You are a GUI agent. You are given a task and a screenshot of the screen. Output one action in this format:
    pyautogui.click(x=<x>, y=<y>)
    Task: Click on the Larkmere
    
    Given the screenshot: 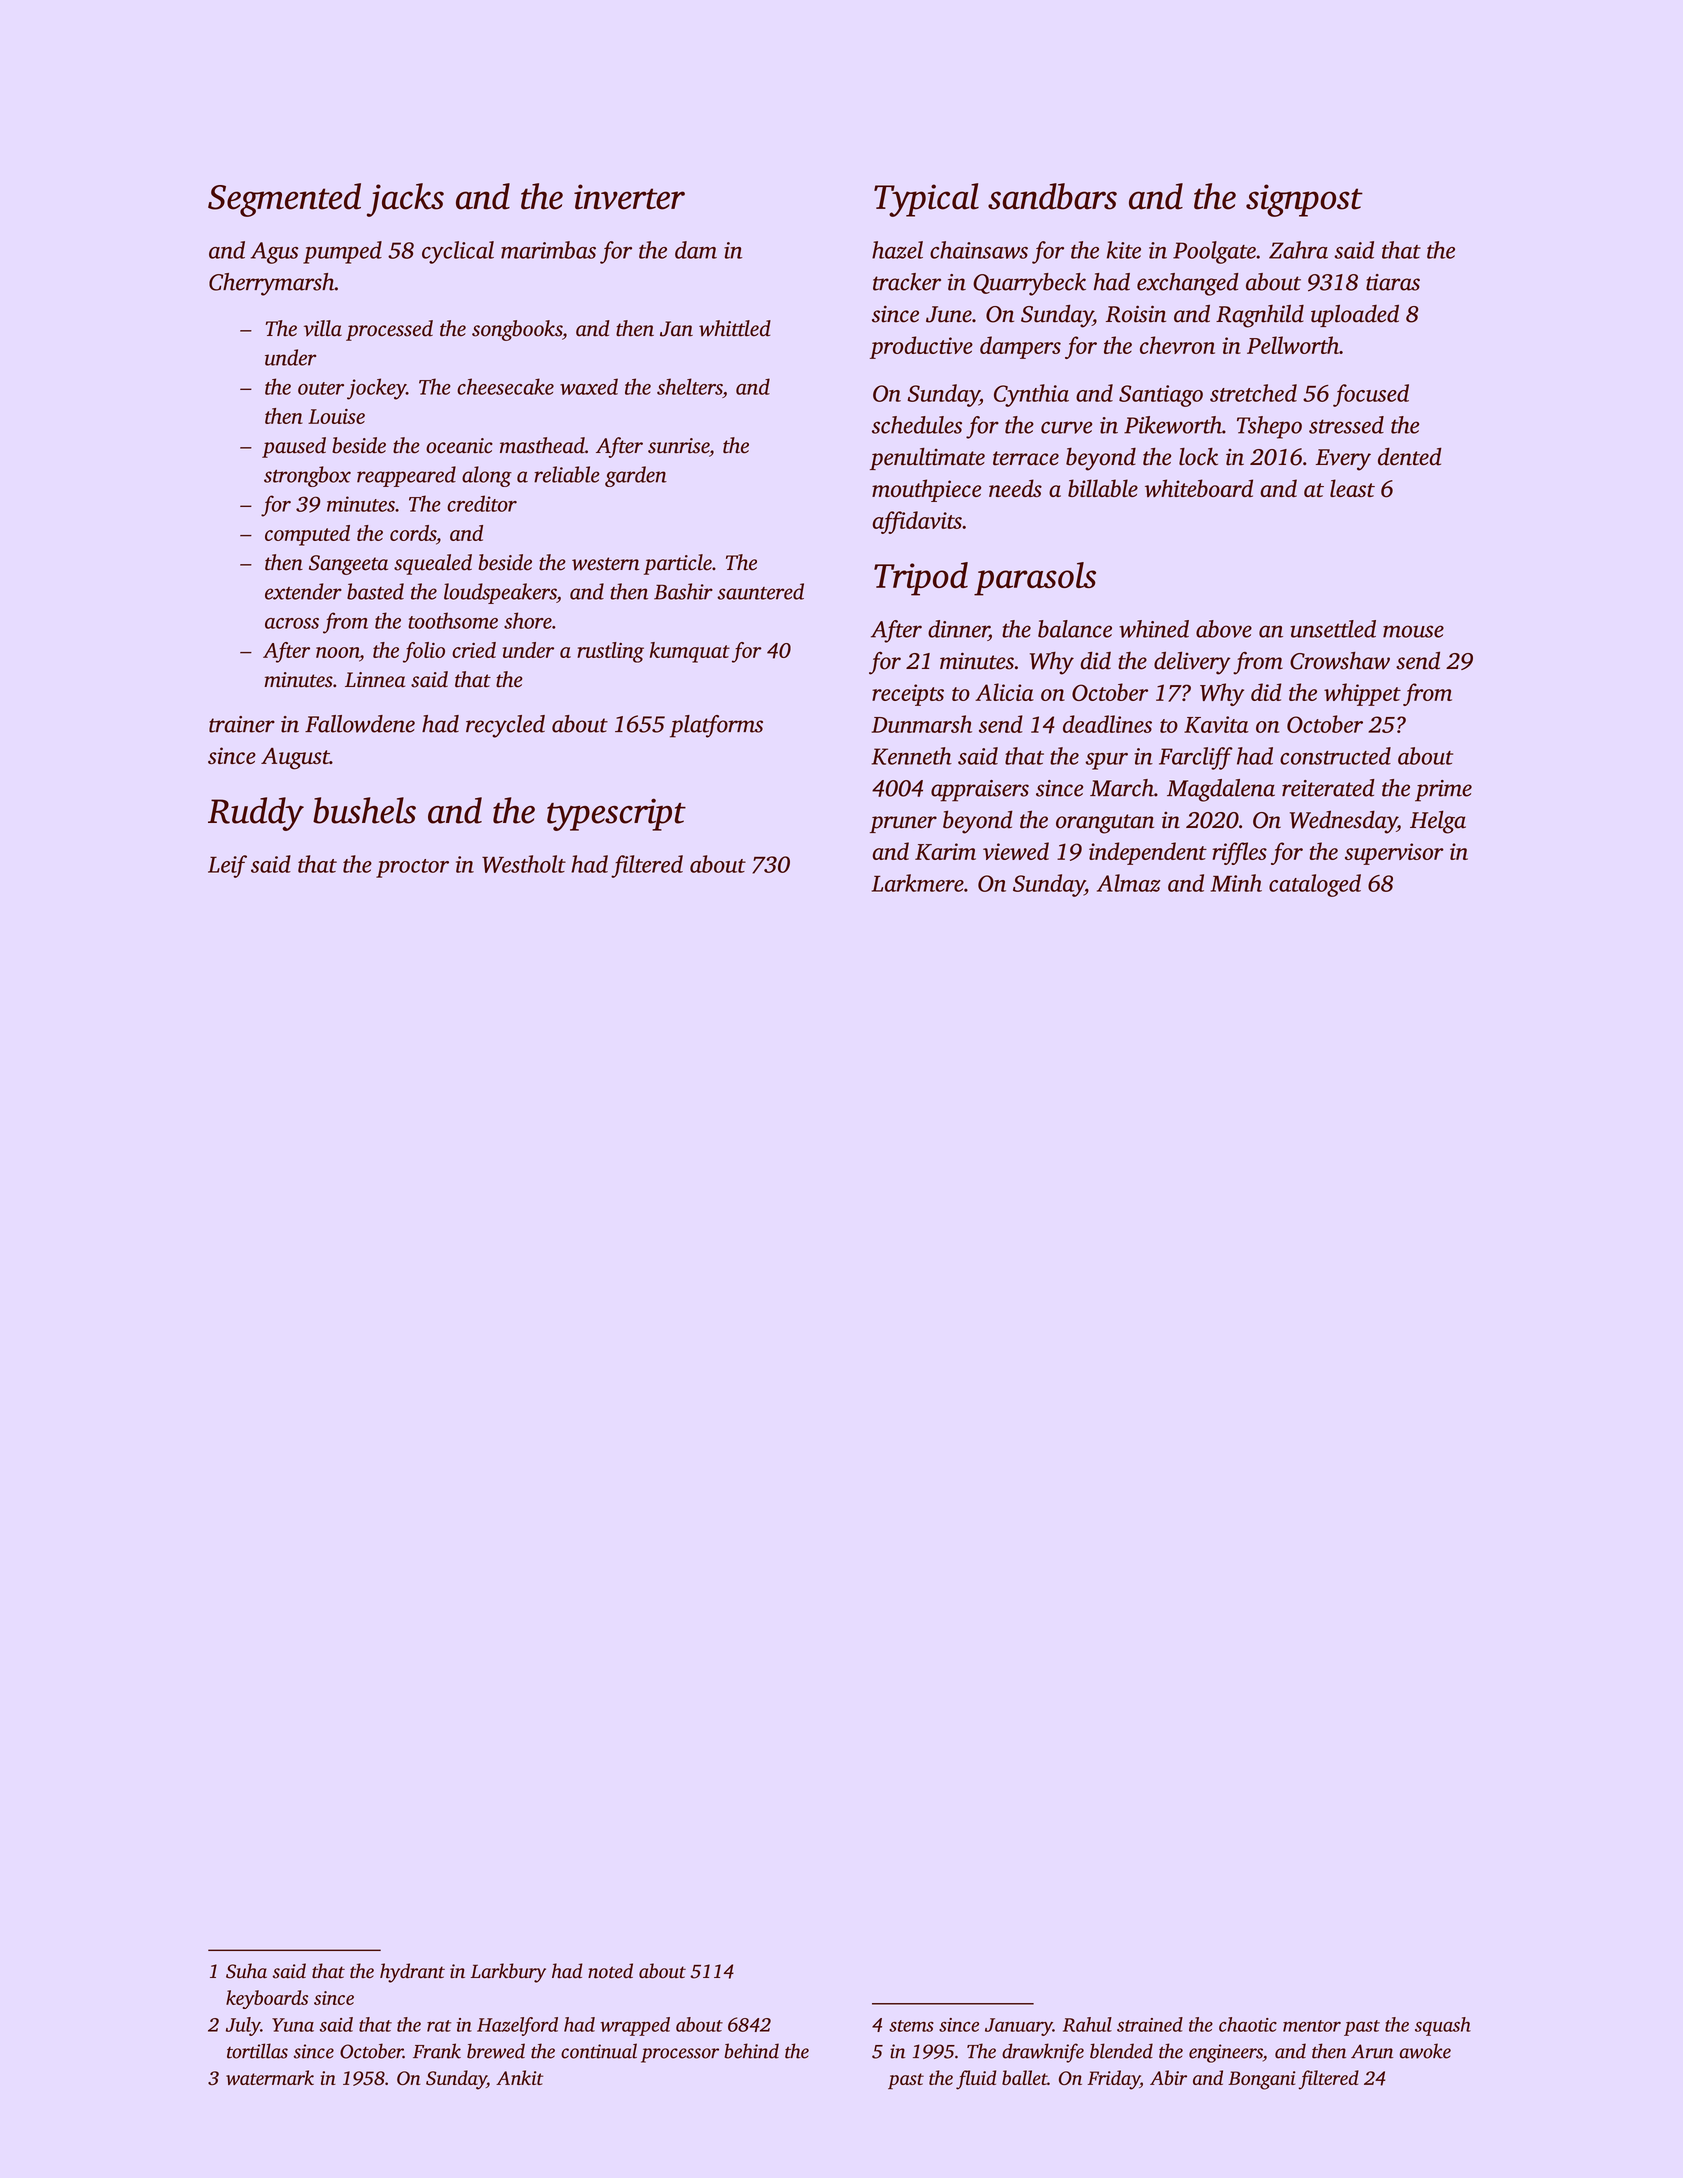 What is the action you would take?
    pyautogui.click(x=918, y=883)
